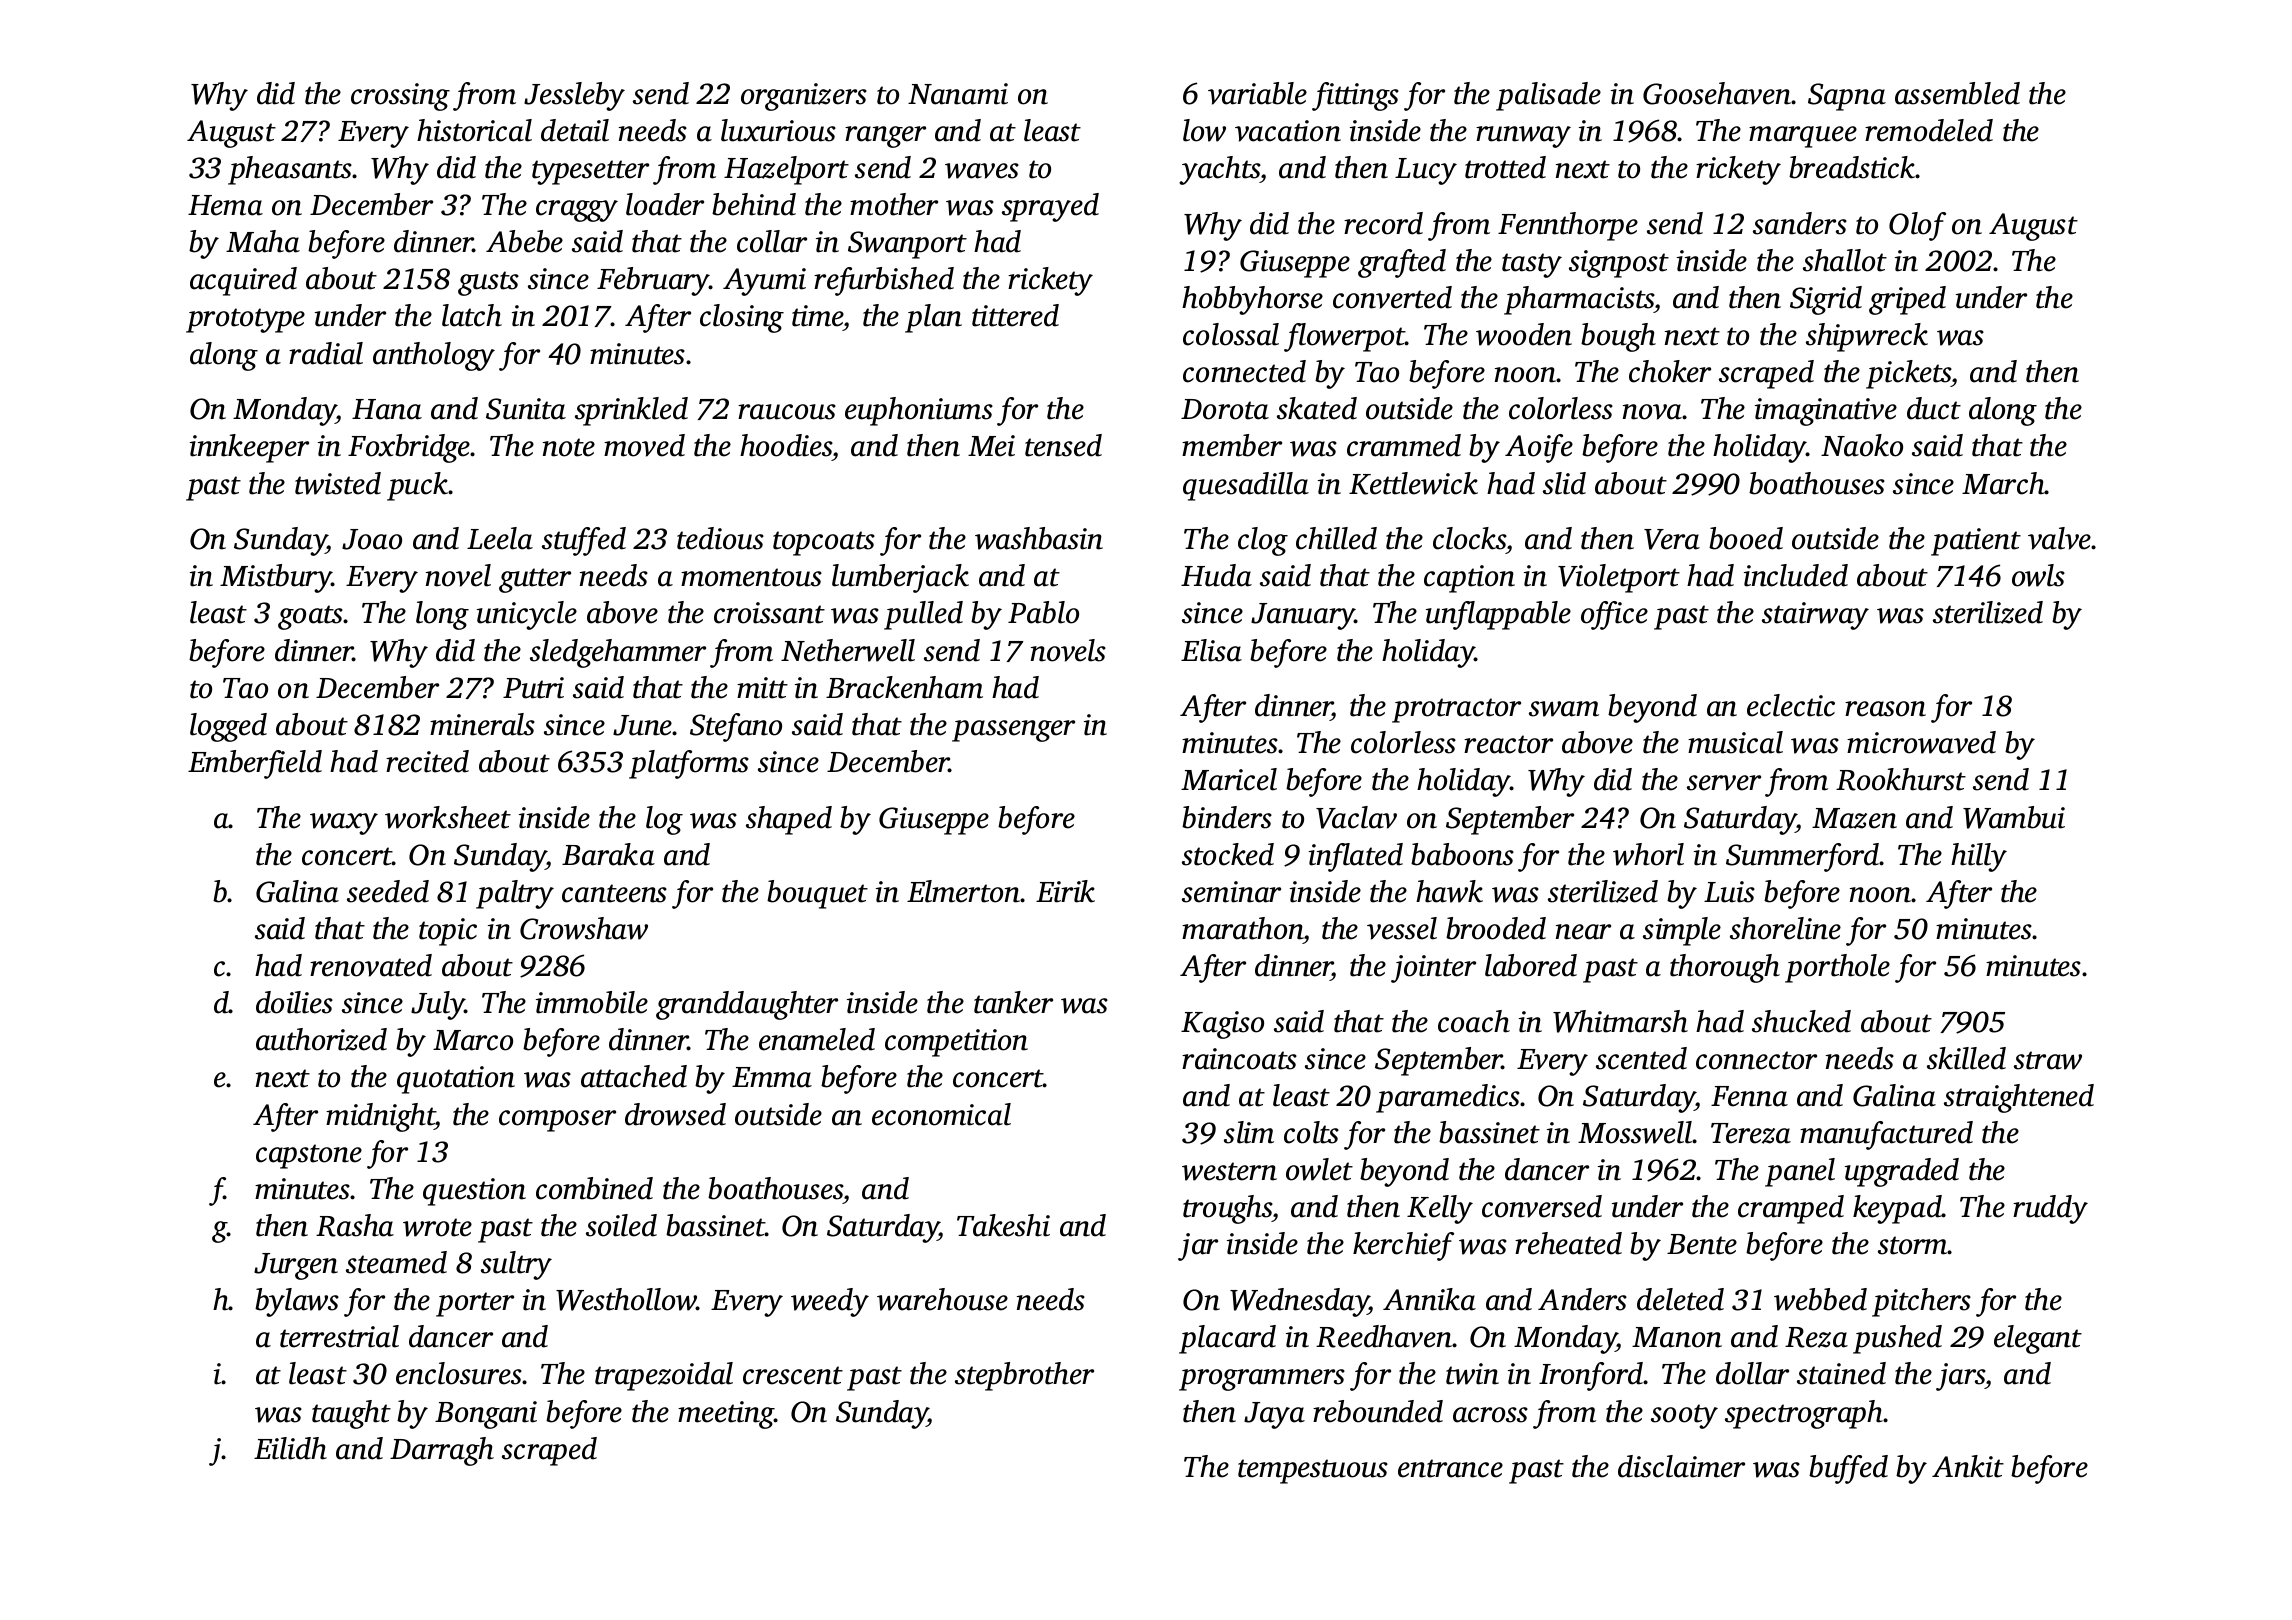  Describe the element at coordinates (1220, 170) in the page. I see `yachts` at that location.
